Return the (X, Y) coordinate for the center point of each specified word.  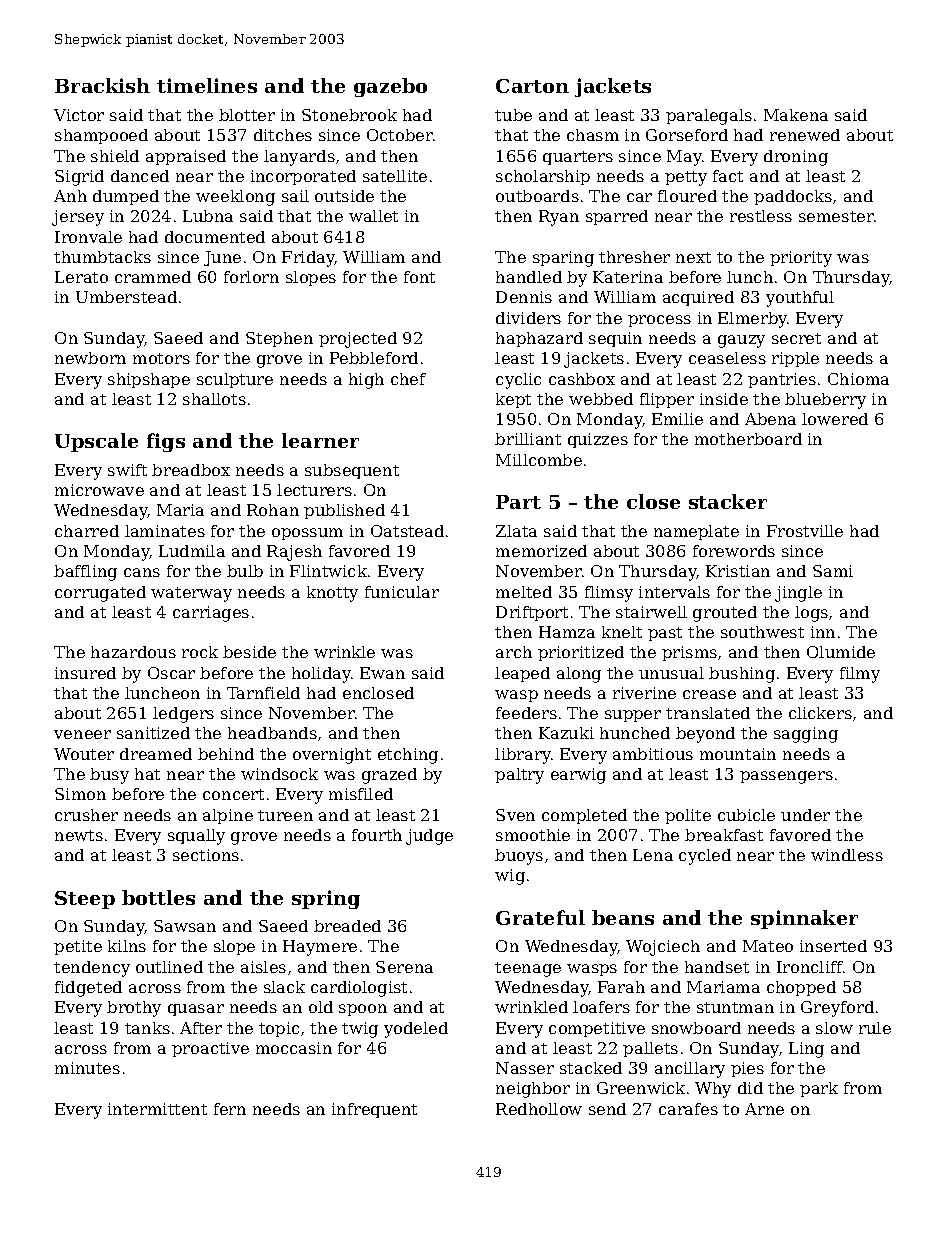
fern (230, 1109)
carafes (688, 1109)
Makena (796, 115)
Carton (532, 86)
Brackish (102, 85)
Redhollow (539, 1109)
